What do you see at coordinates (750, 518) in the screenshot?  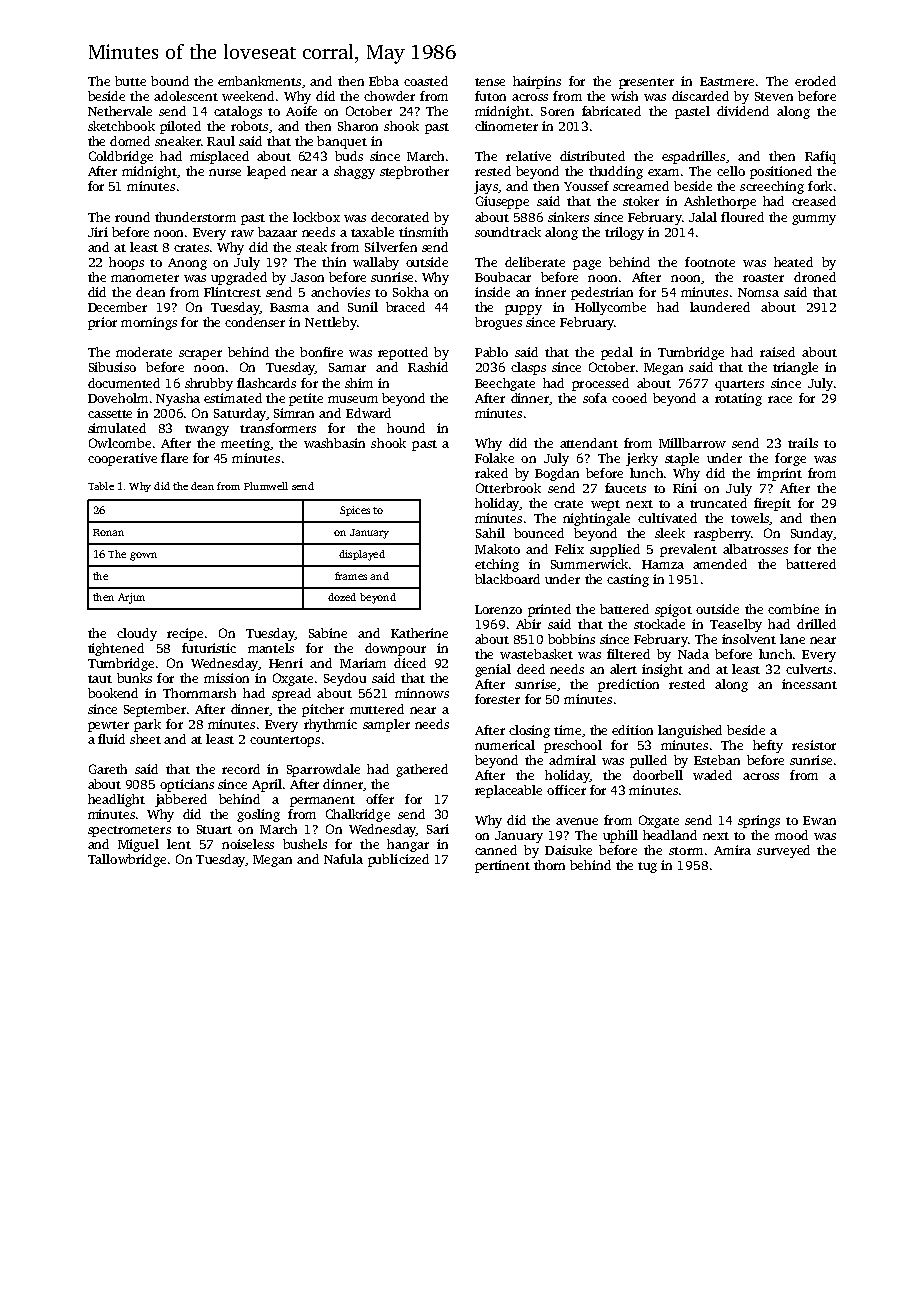 I see `towels` at bounding box center [750, 518].
